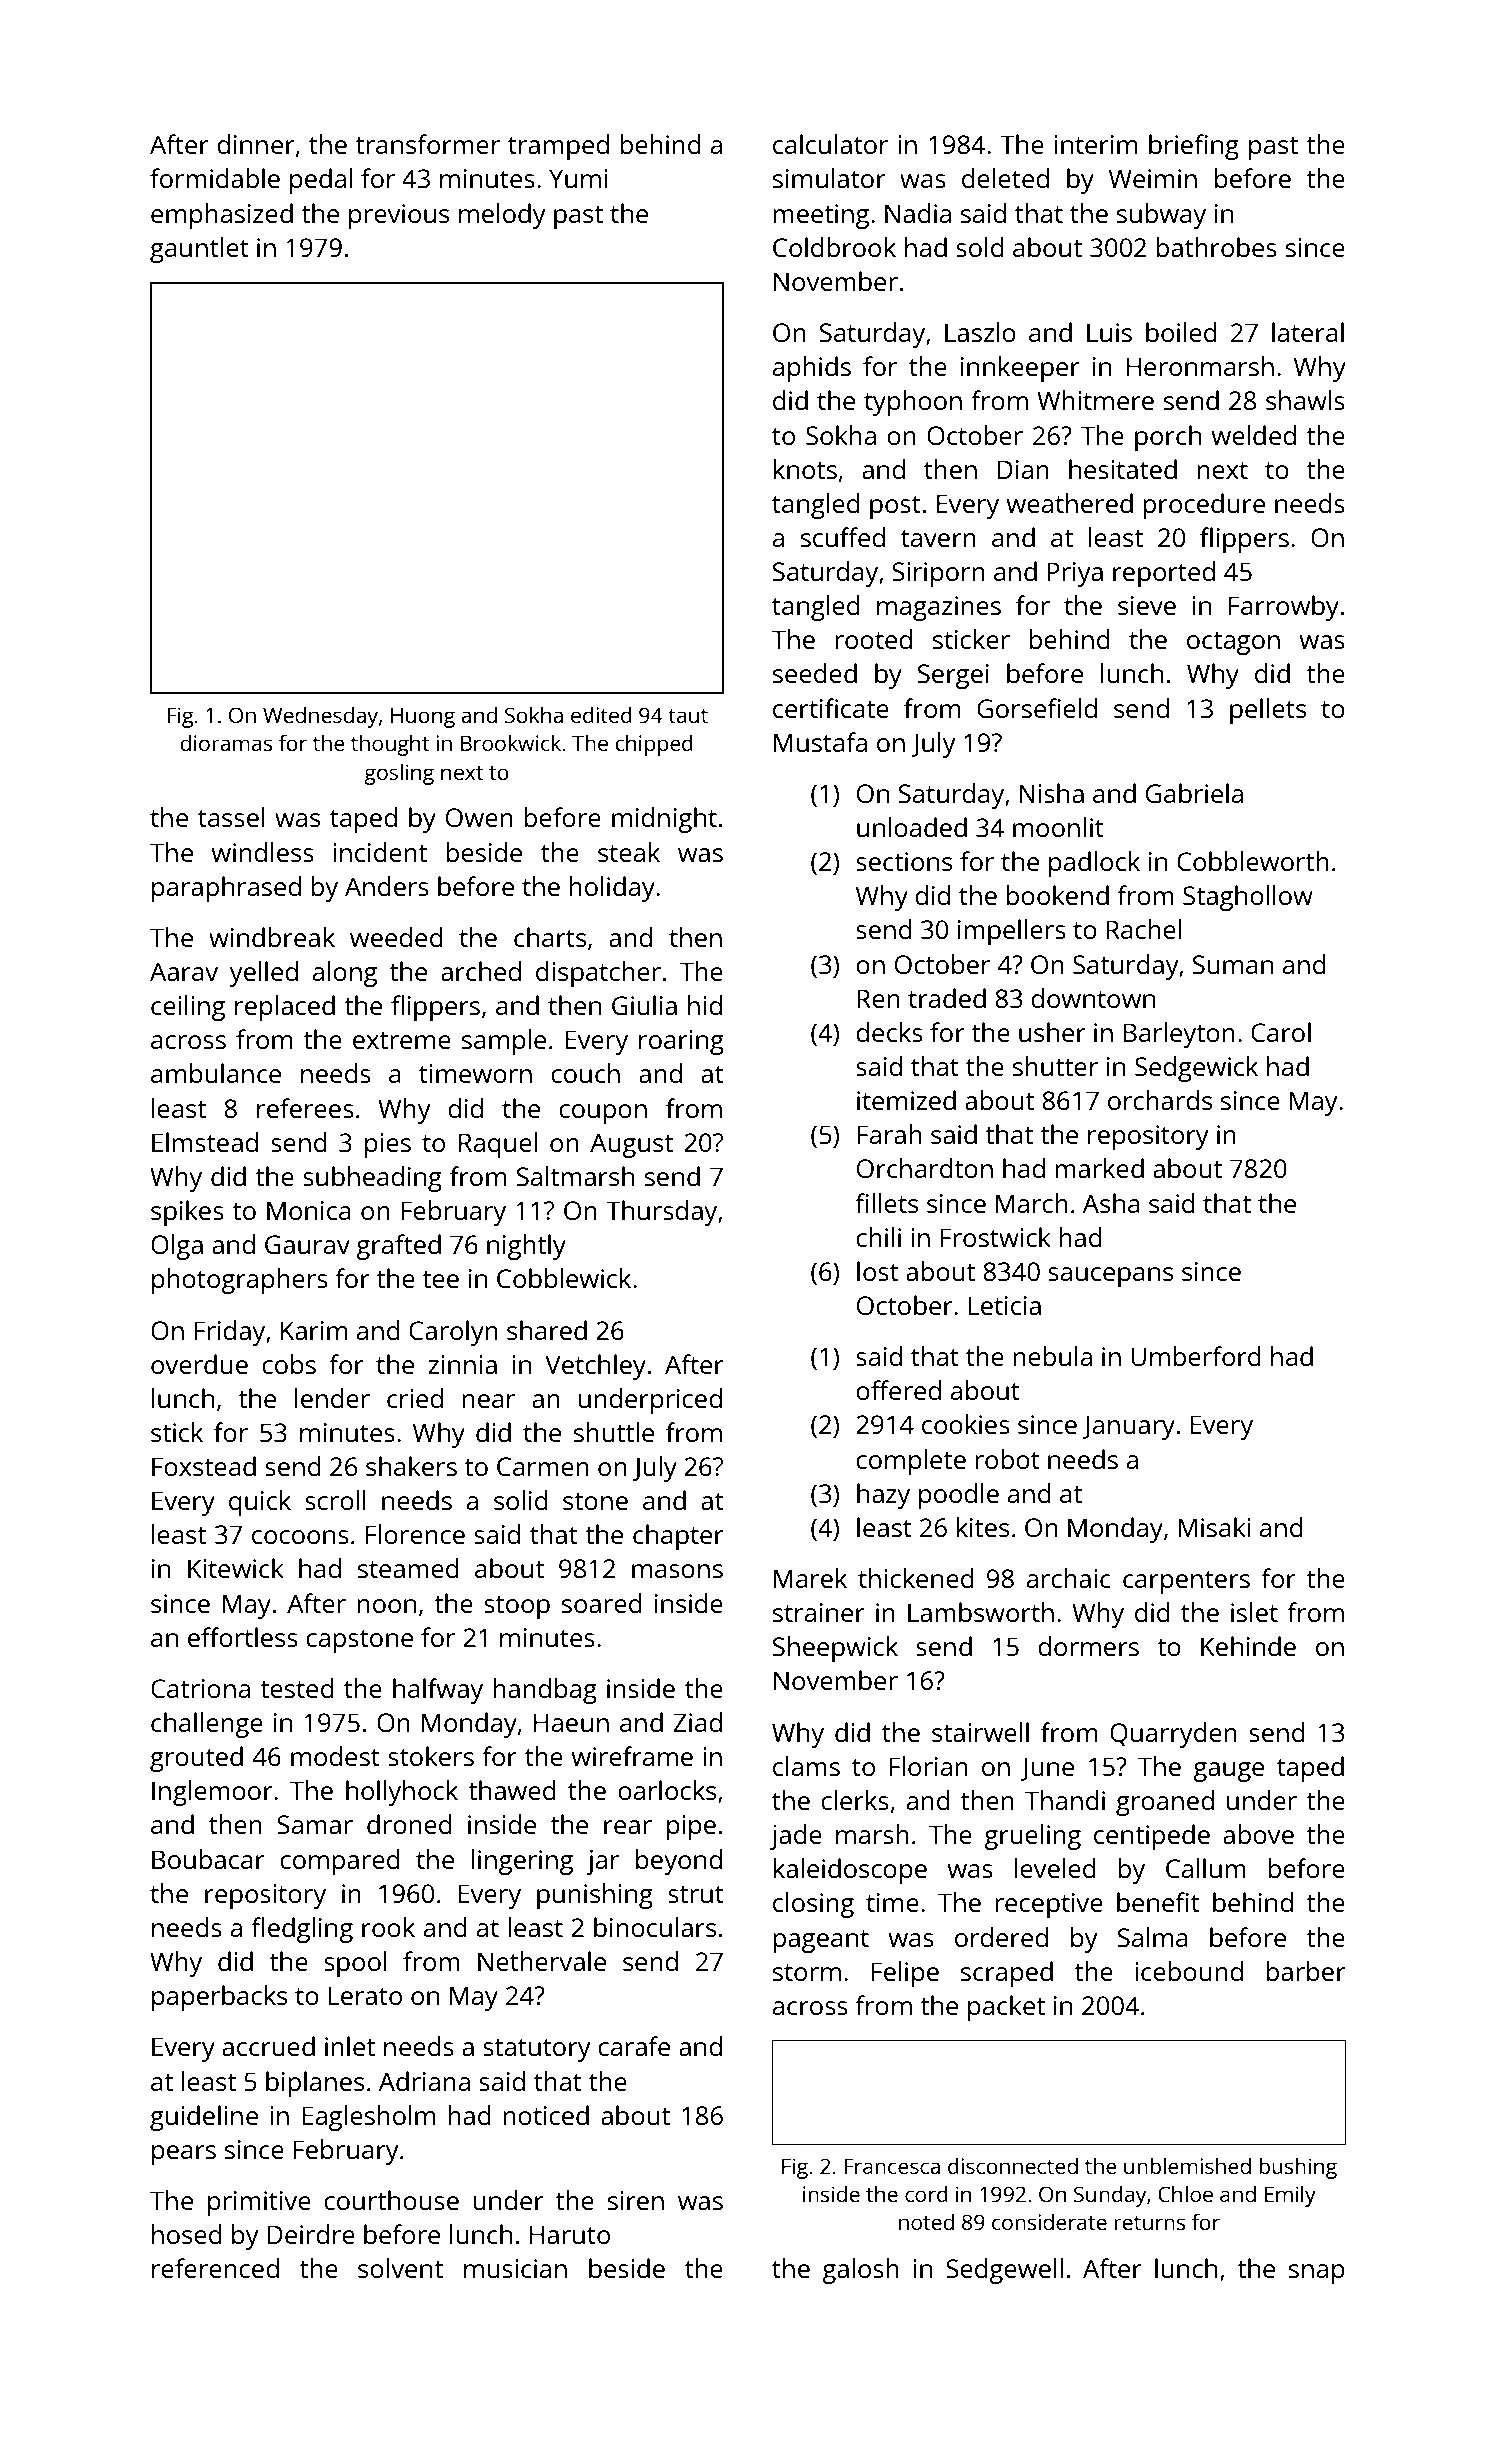 Image resolution: width=1496 pixels, height=2464 pixels. What do you see at coordinates (1008, 1459) in the document?
I see `robot` at bounding box center [1008, 1459].
